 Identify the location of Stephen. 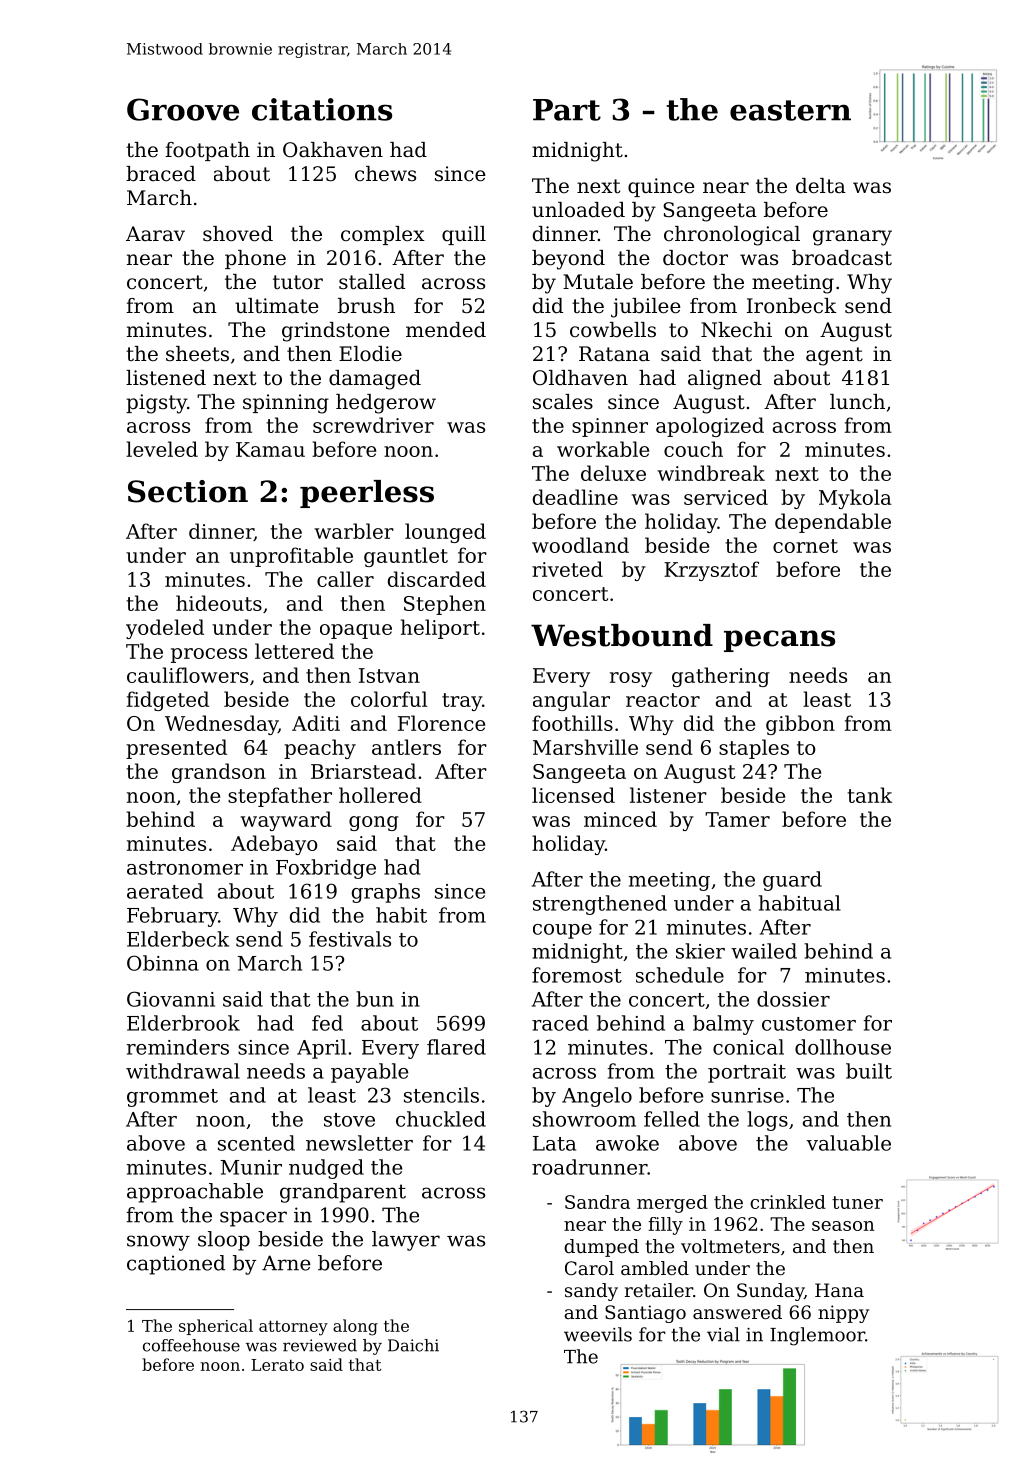
(445, 605).
